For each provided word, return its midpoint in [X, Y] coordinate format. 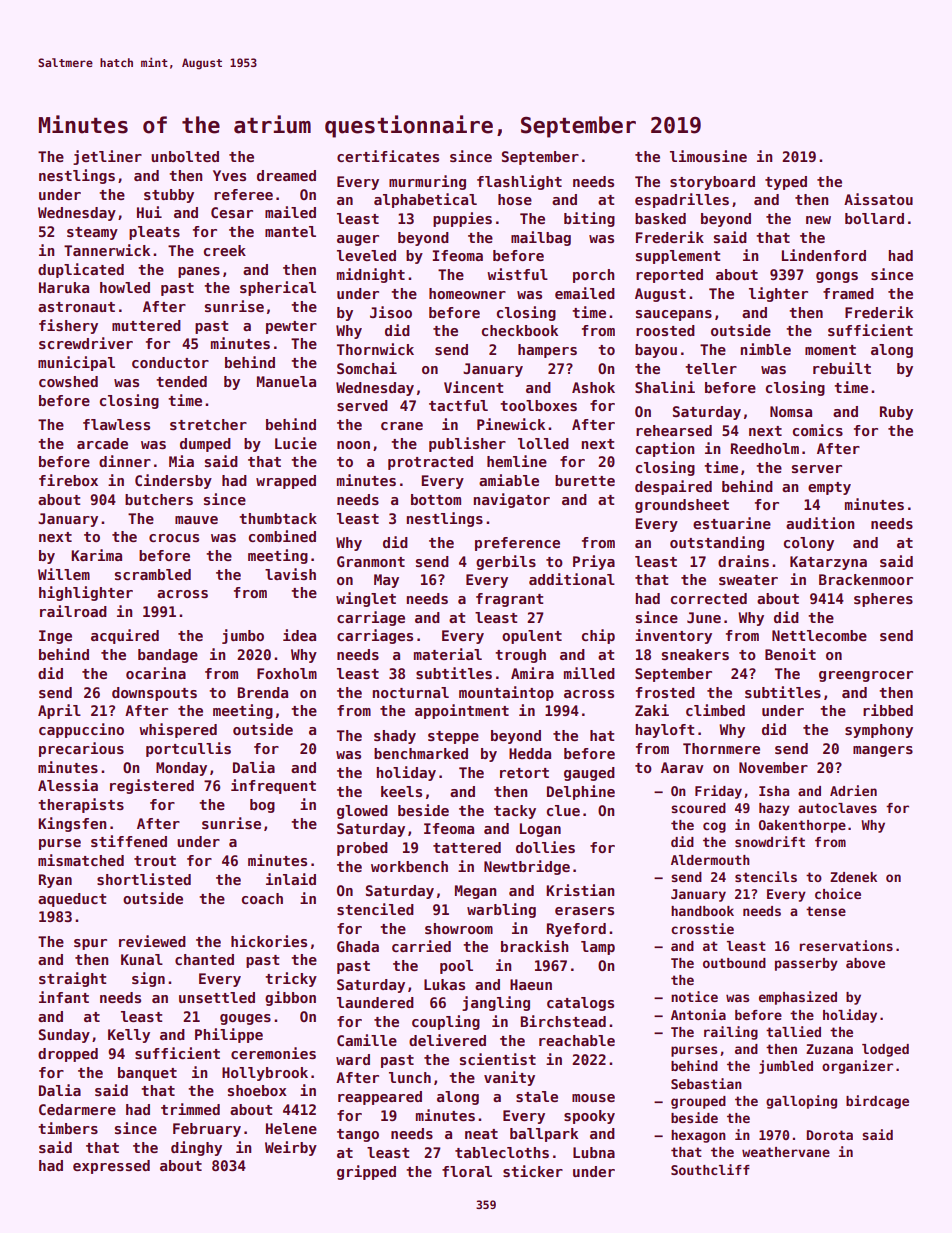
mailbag [541, 238]
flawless [116, 424]
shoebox [257, 1090]
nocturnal [410, 692]
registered [152, 786]
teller [711, 368]
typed [786, 183]
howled [125, 287]
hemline [517, 461]
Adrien [853, 790]
